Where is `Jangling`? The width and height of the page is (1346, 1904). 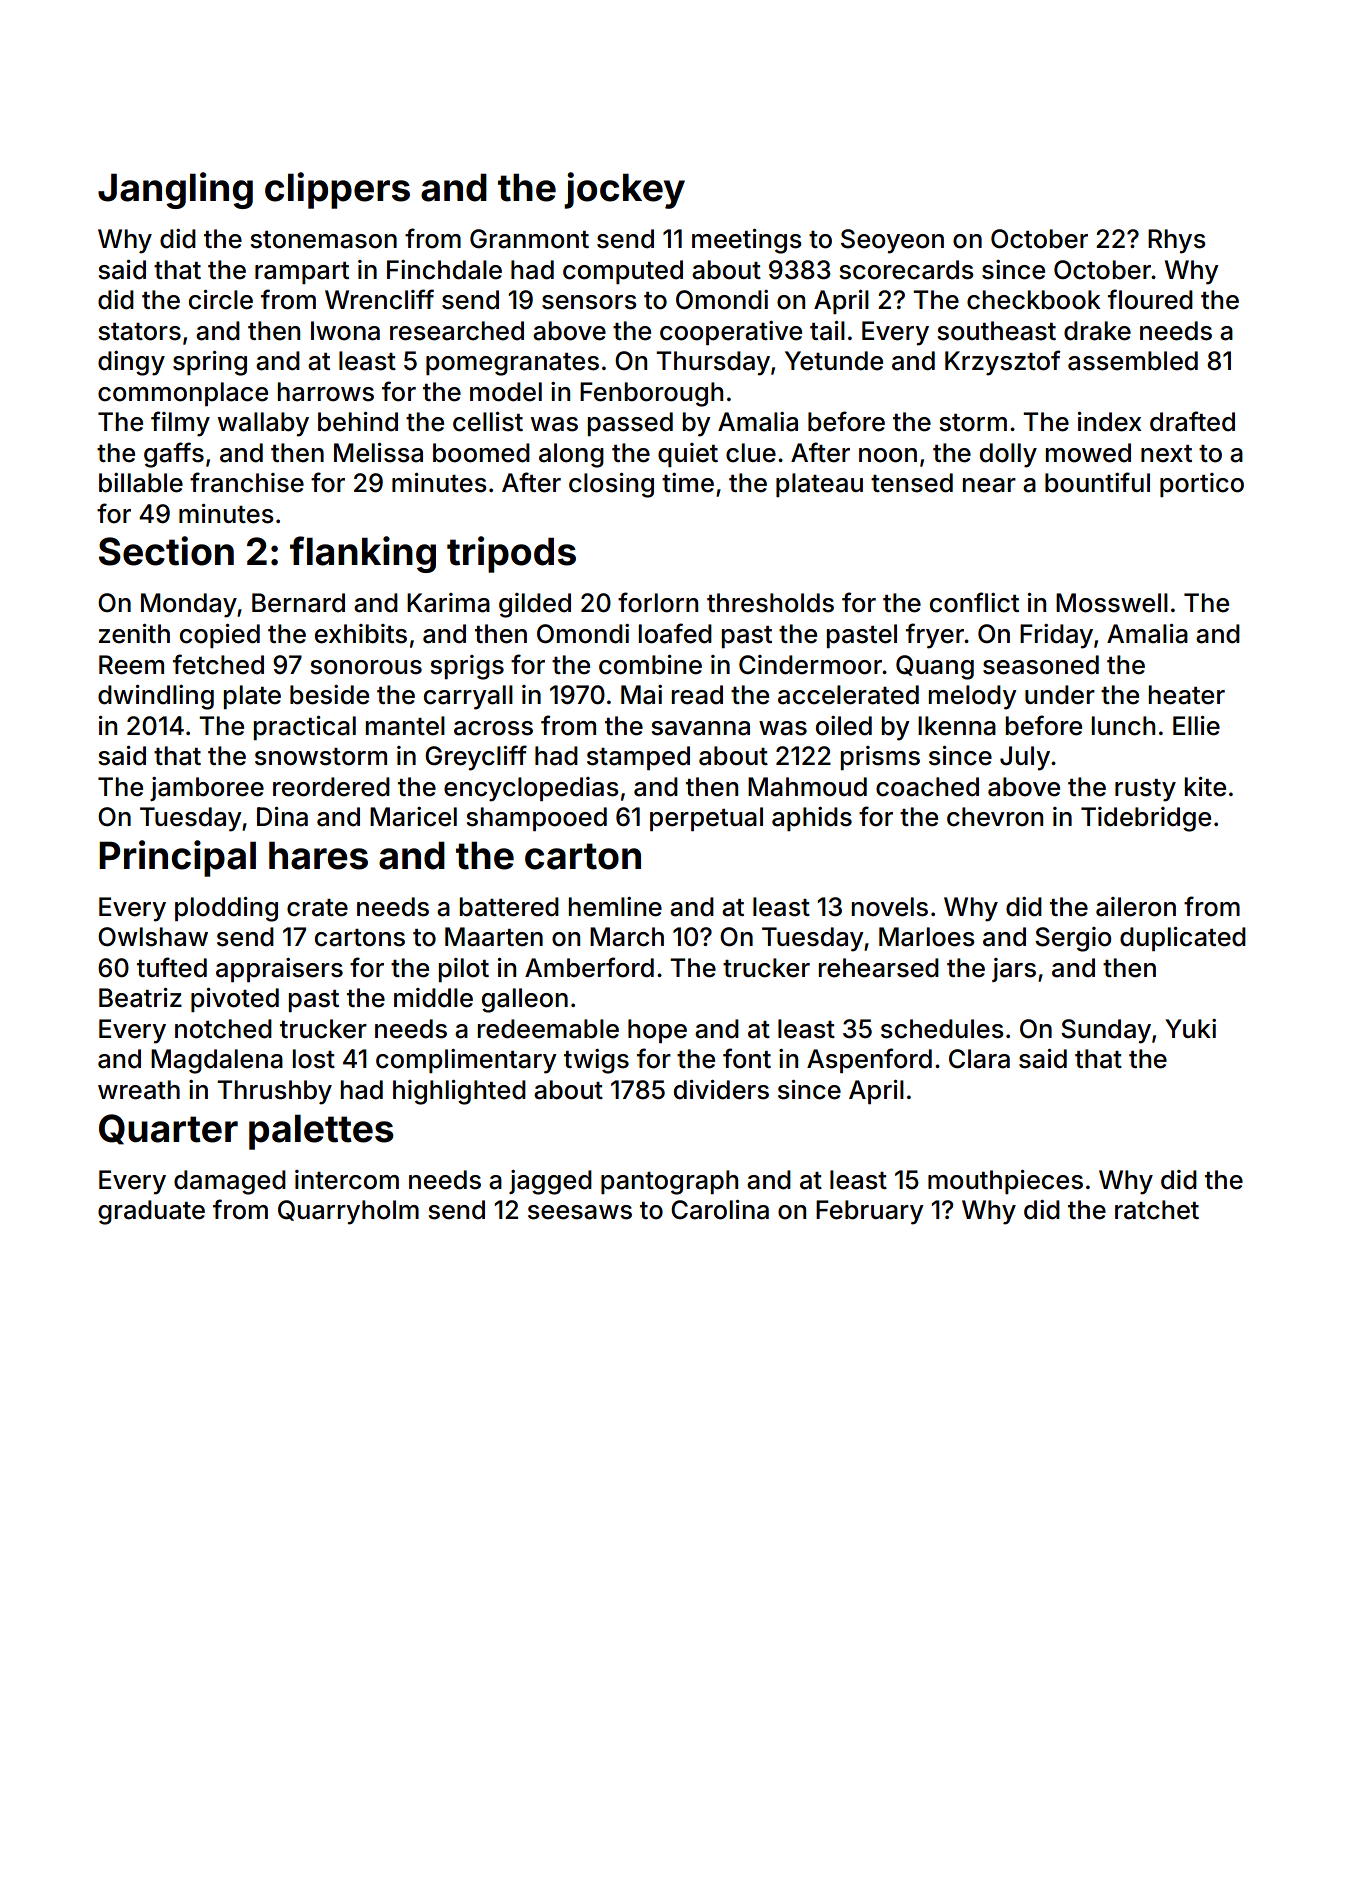
Jangling is located at coordinates (175, 190).
